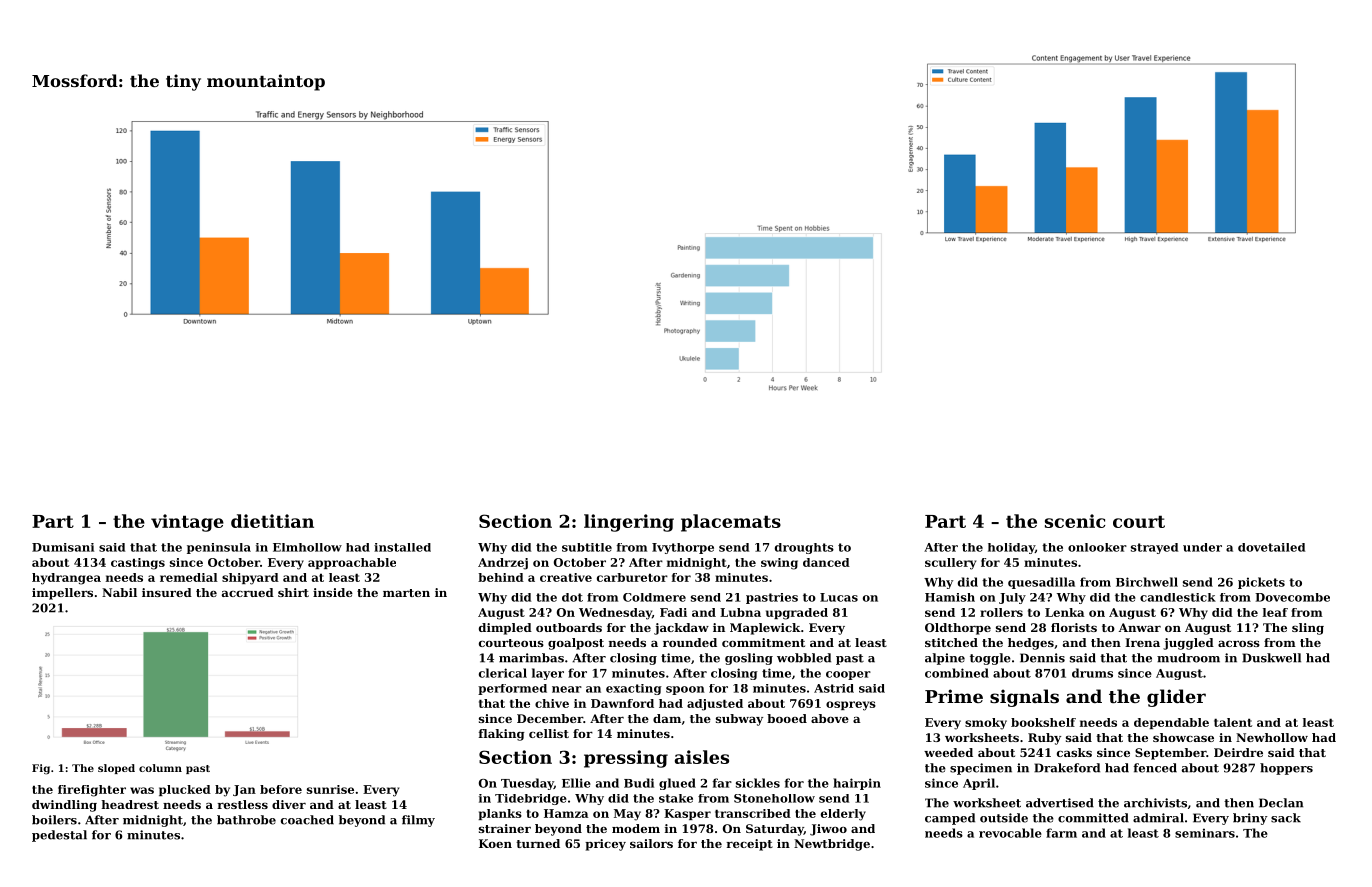 The width and height of the image is (1372, 887). What do you see at coordinates (1271, 547) in the image?
I see `dovetailed` at bounding box center [1271, 547].
